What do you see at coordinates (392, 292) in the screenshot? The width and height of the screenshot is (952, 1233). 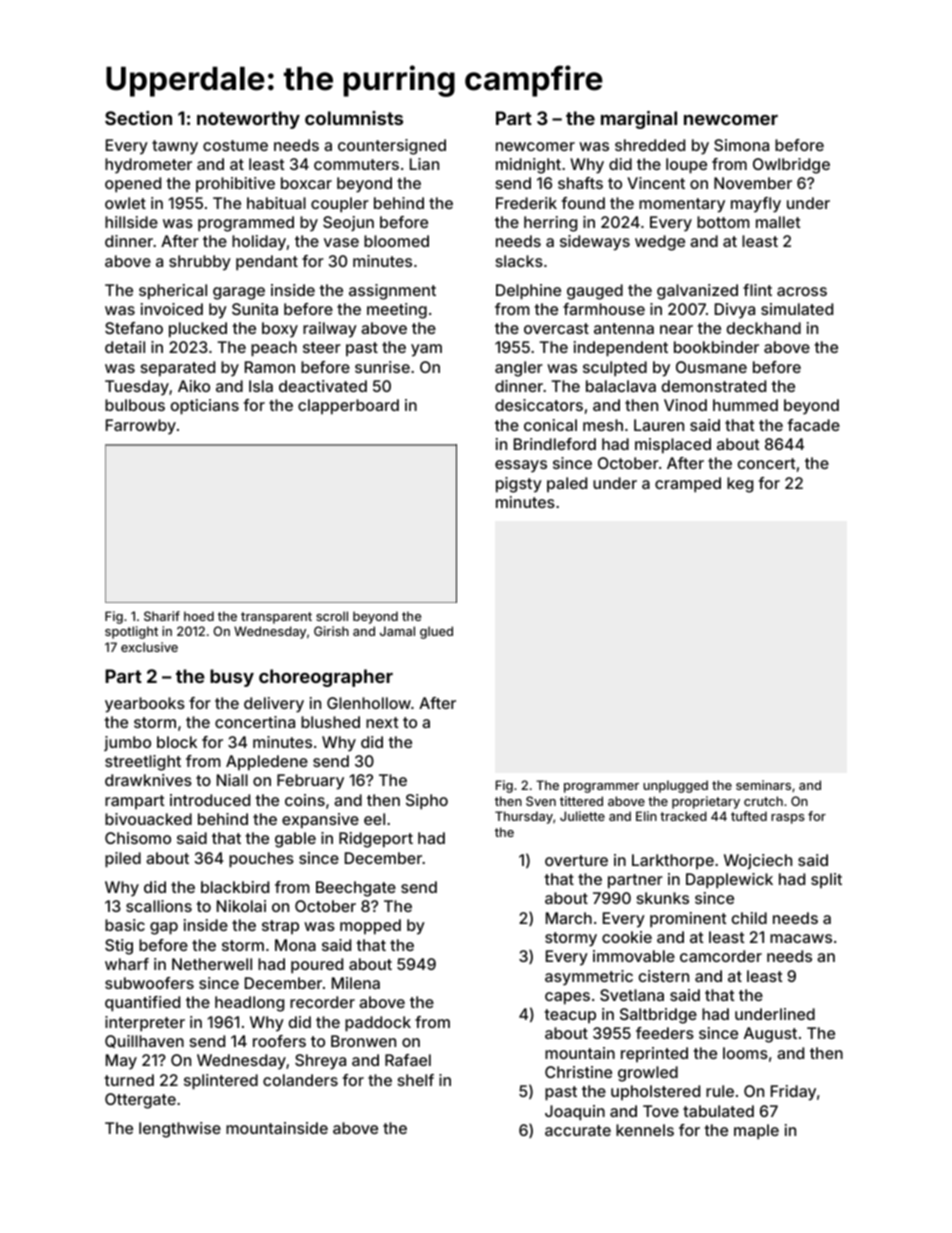 I see `assignment` at bounding box center [392, 292].
